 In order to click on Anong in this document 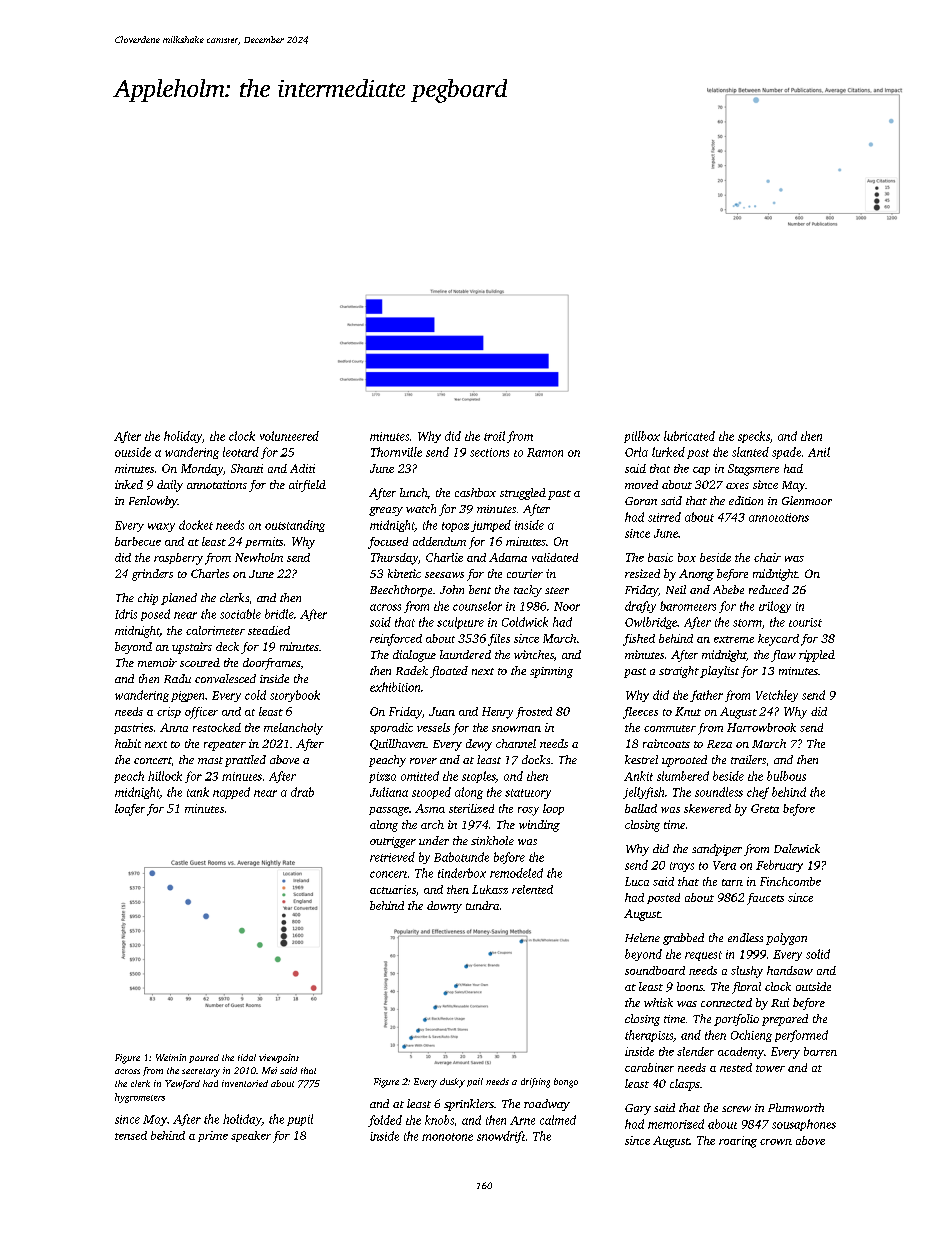, I will do `click(696, 575)`.
